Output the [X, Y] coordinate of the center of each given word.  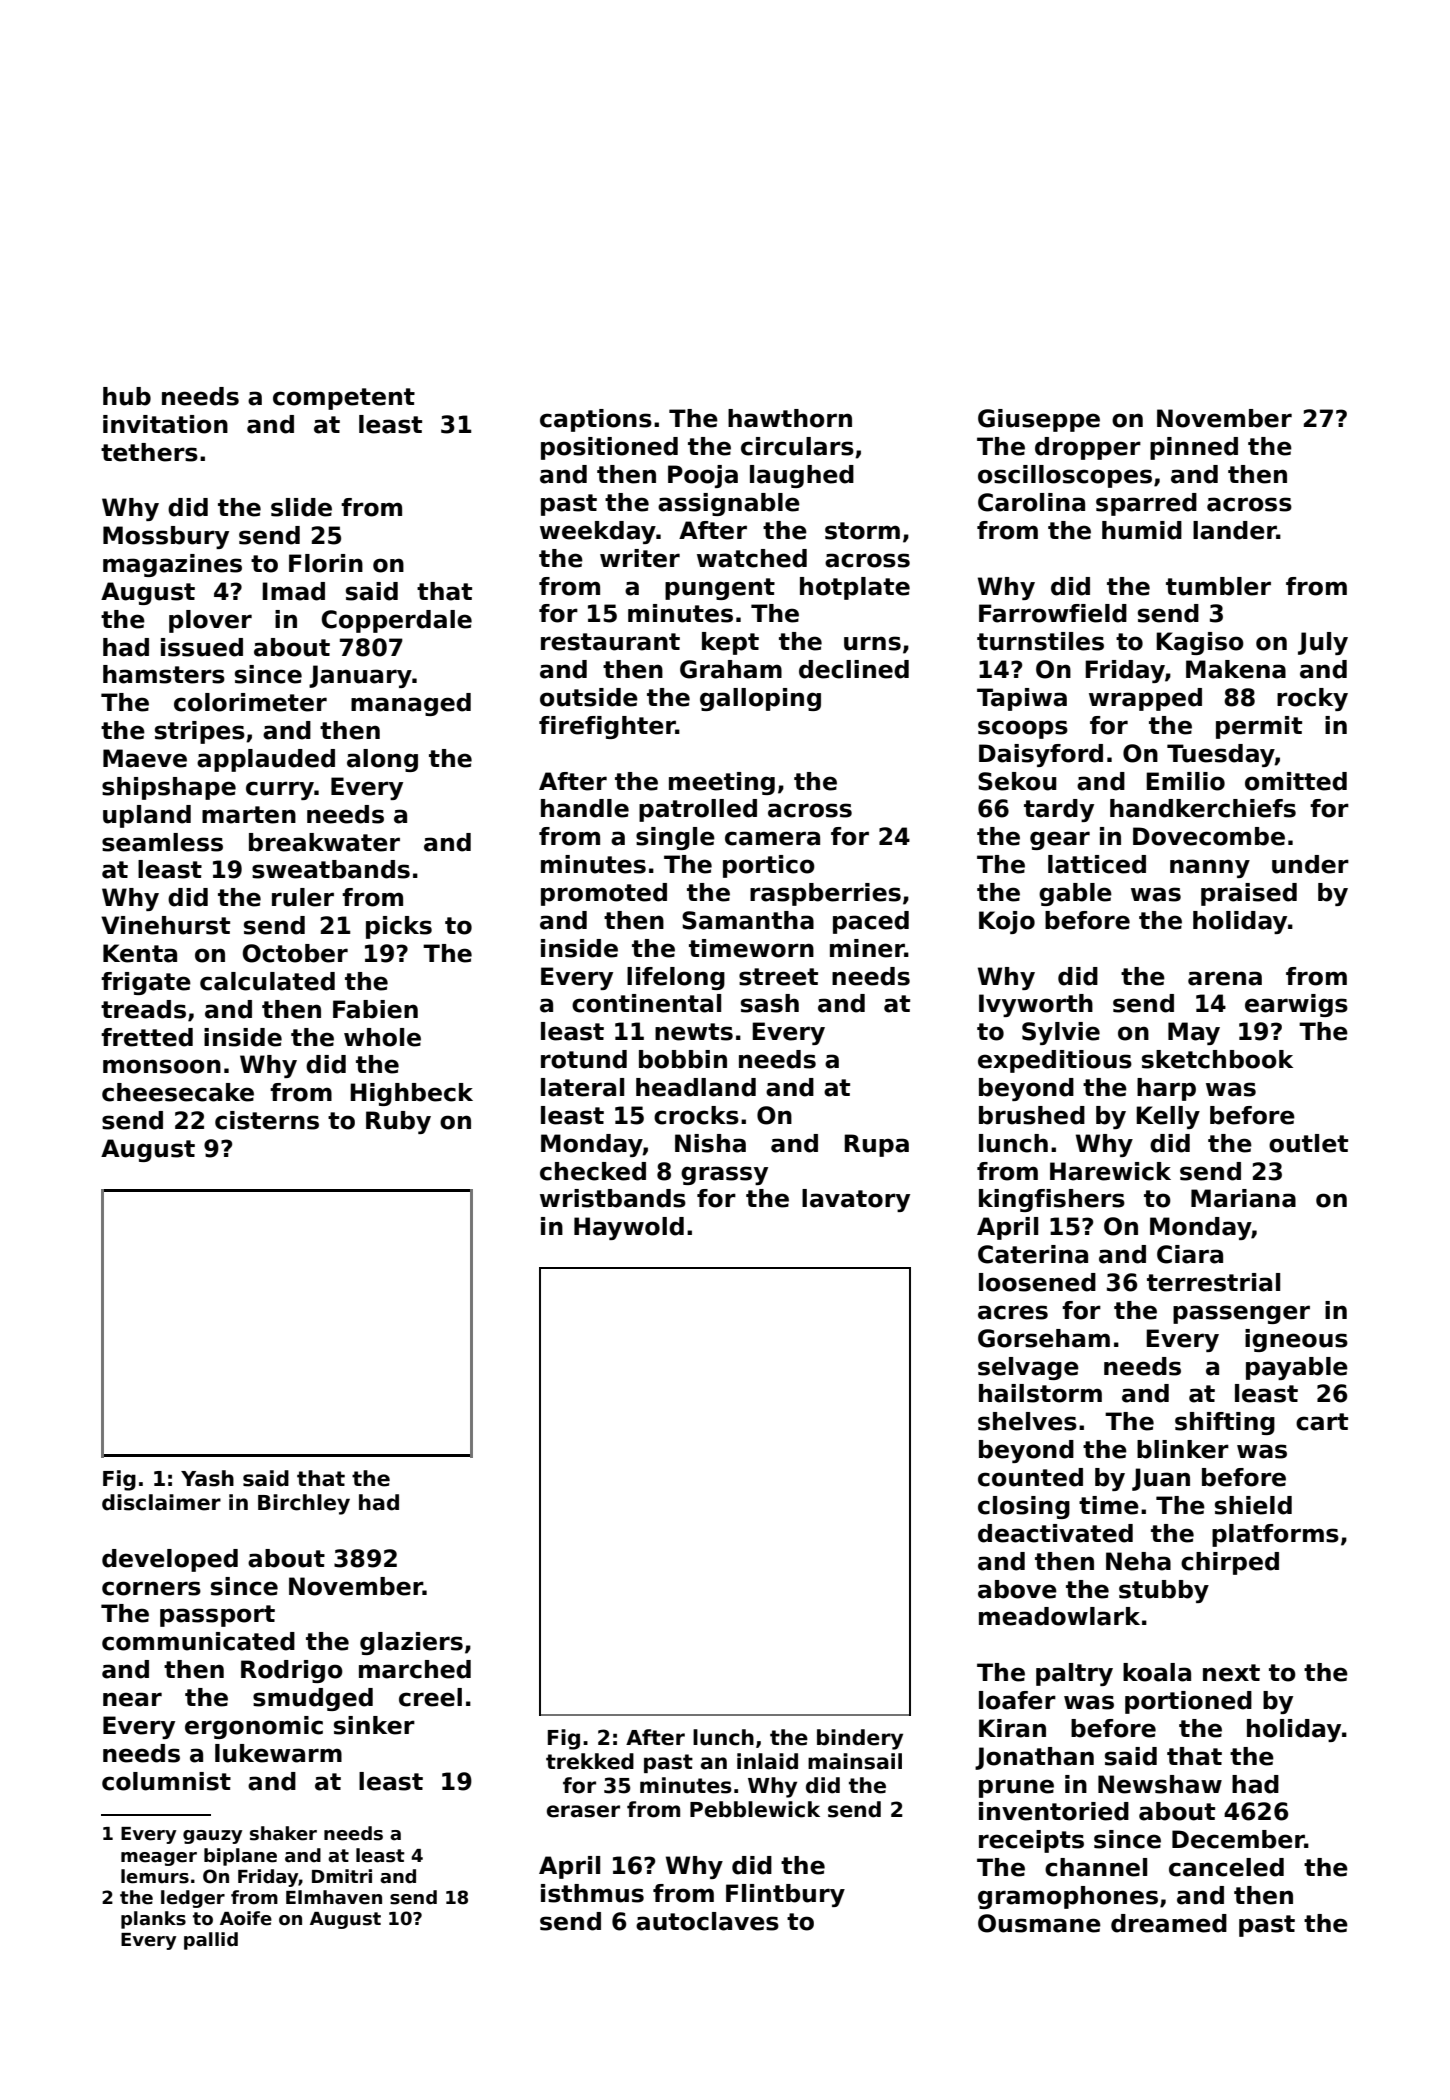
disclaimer [161, 1502]
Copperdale [396, 621]
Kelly [1168, 1117]
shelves [1027, 1421]
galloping [760, 699]
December [1238, 1839]
